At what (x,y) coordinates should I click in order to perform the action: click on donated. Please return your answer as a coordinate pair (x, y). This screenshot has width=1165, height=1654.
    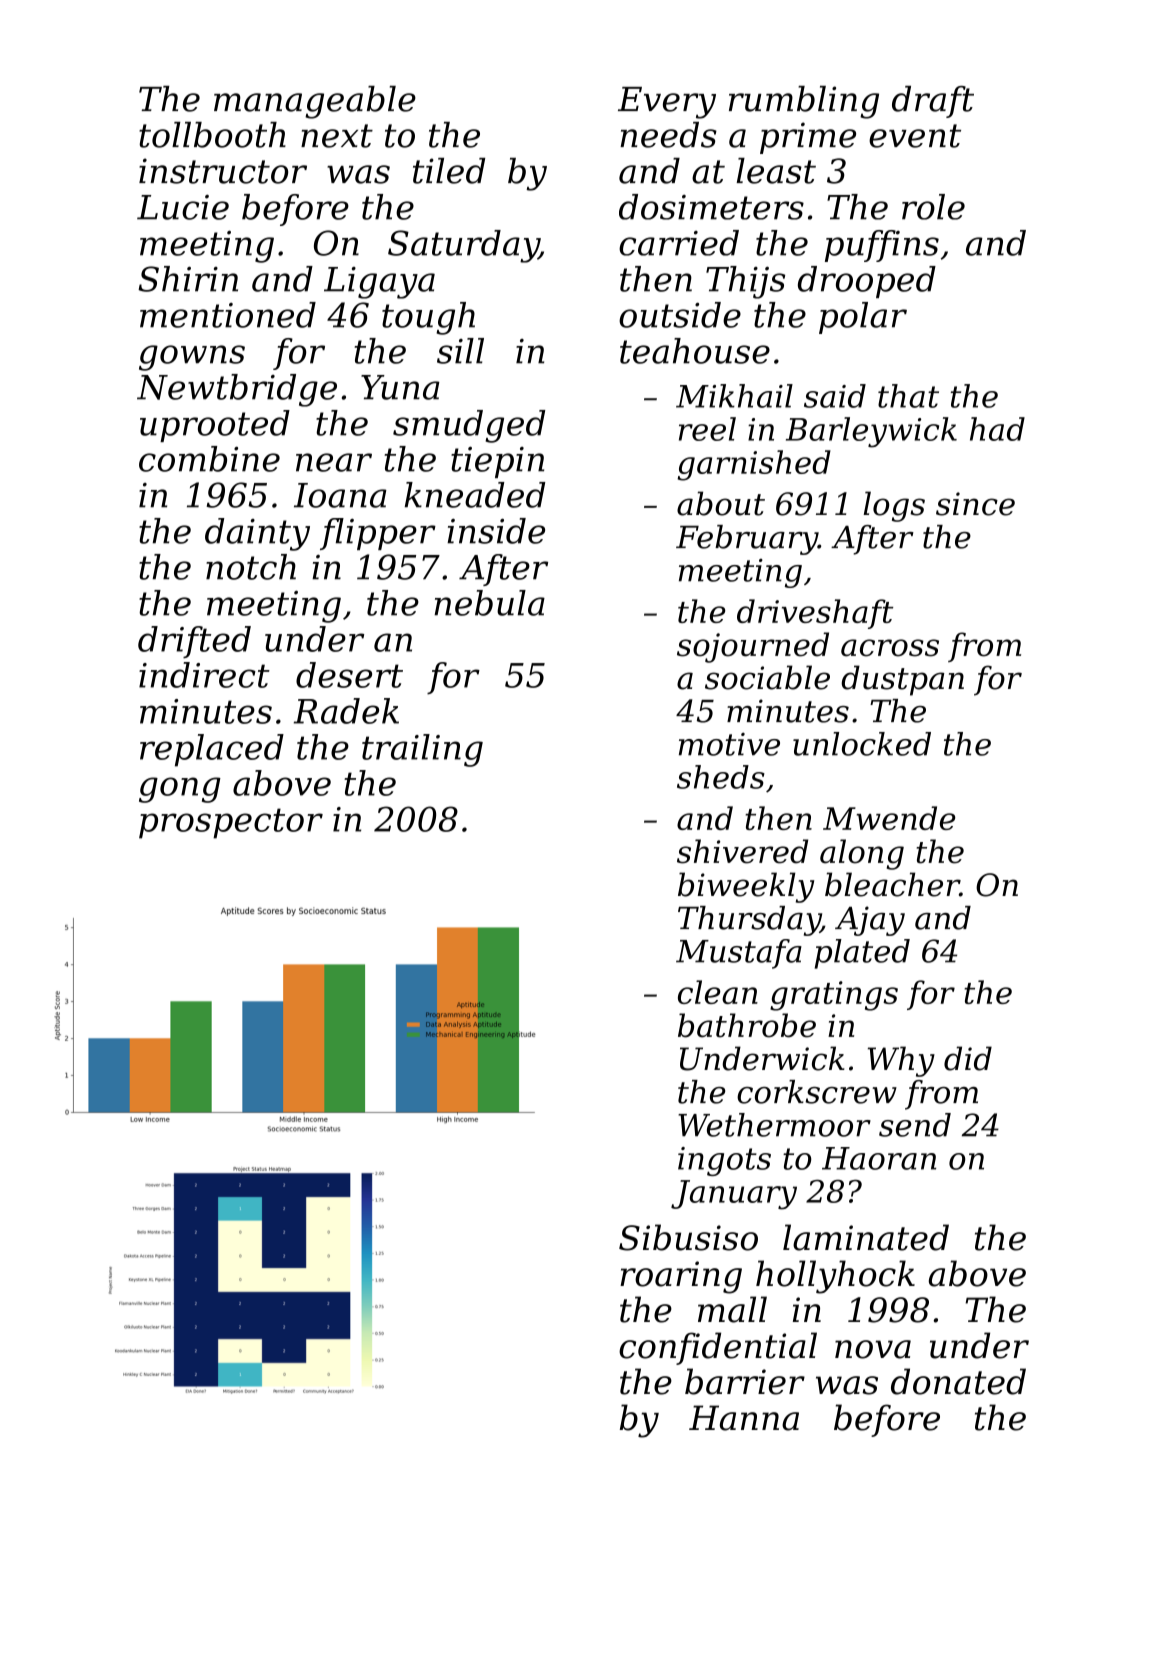
    Looking at the image, I should click on (958, 1381).
